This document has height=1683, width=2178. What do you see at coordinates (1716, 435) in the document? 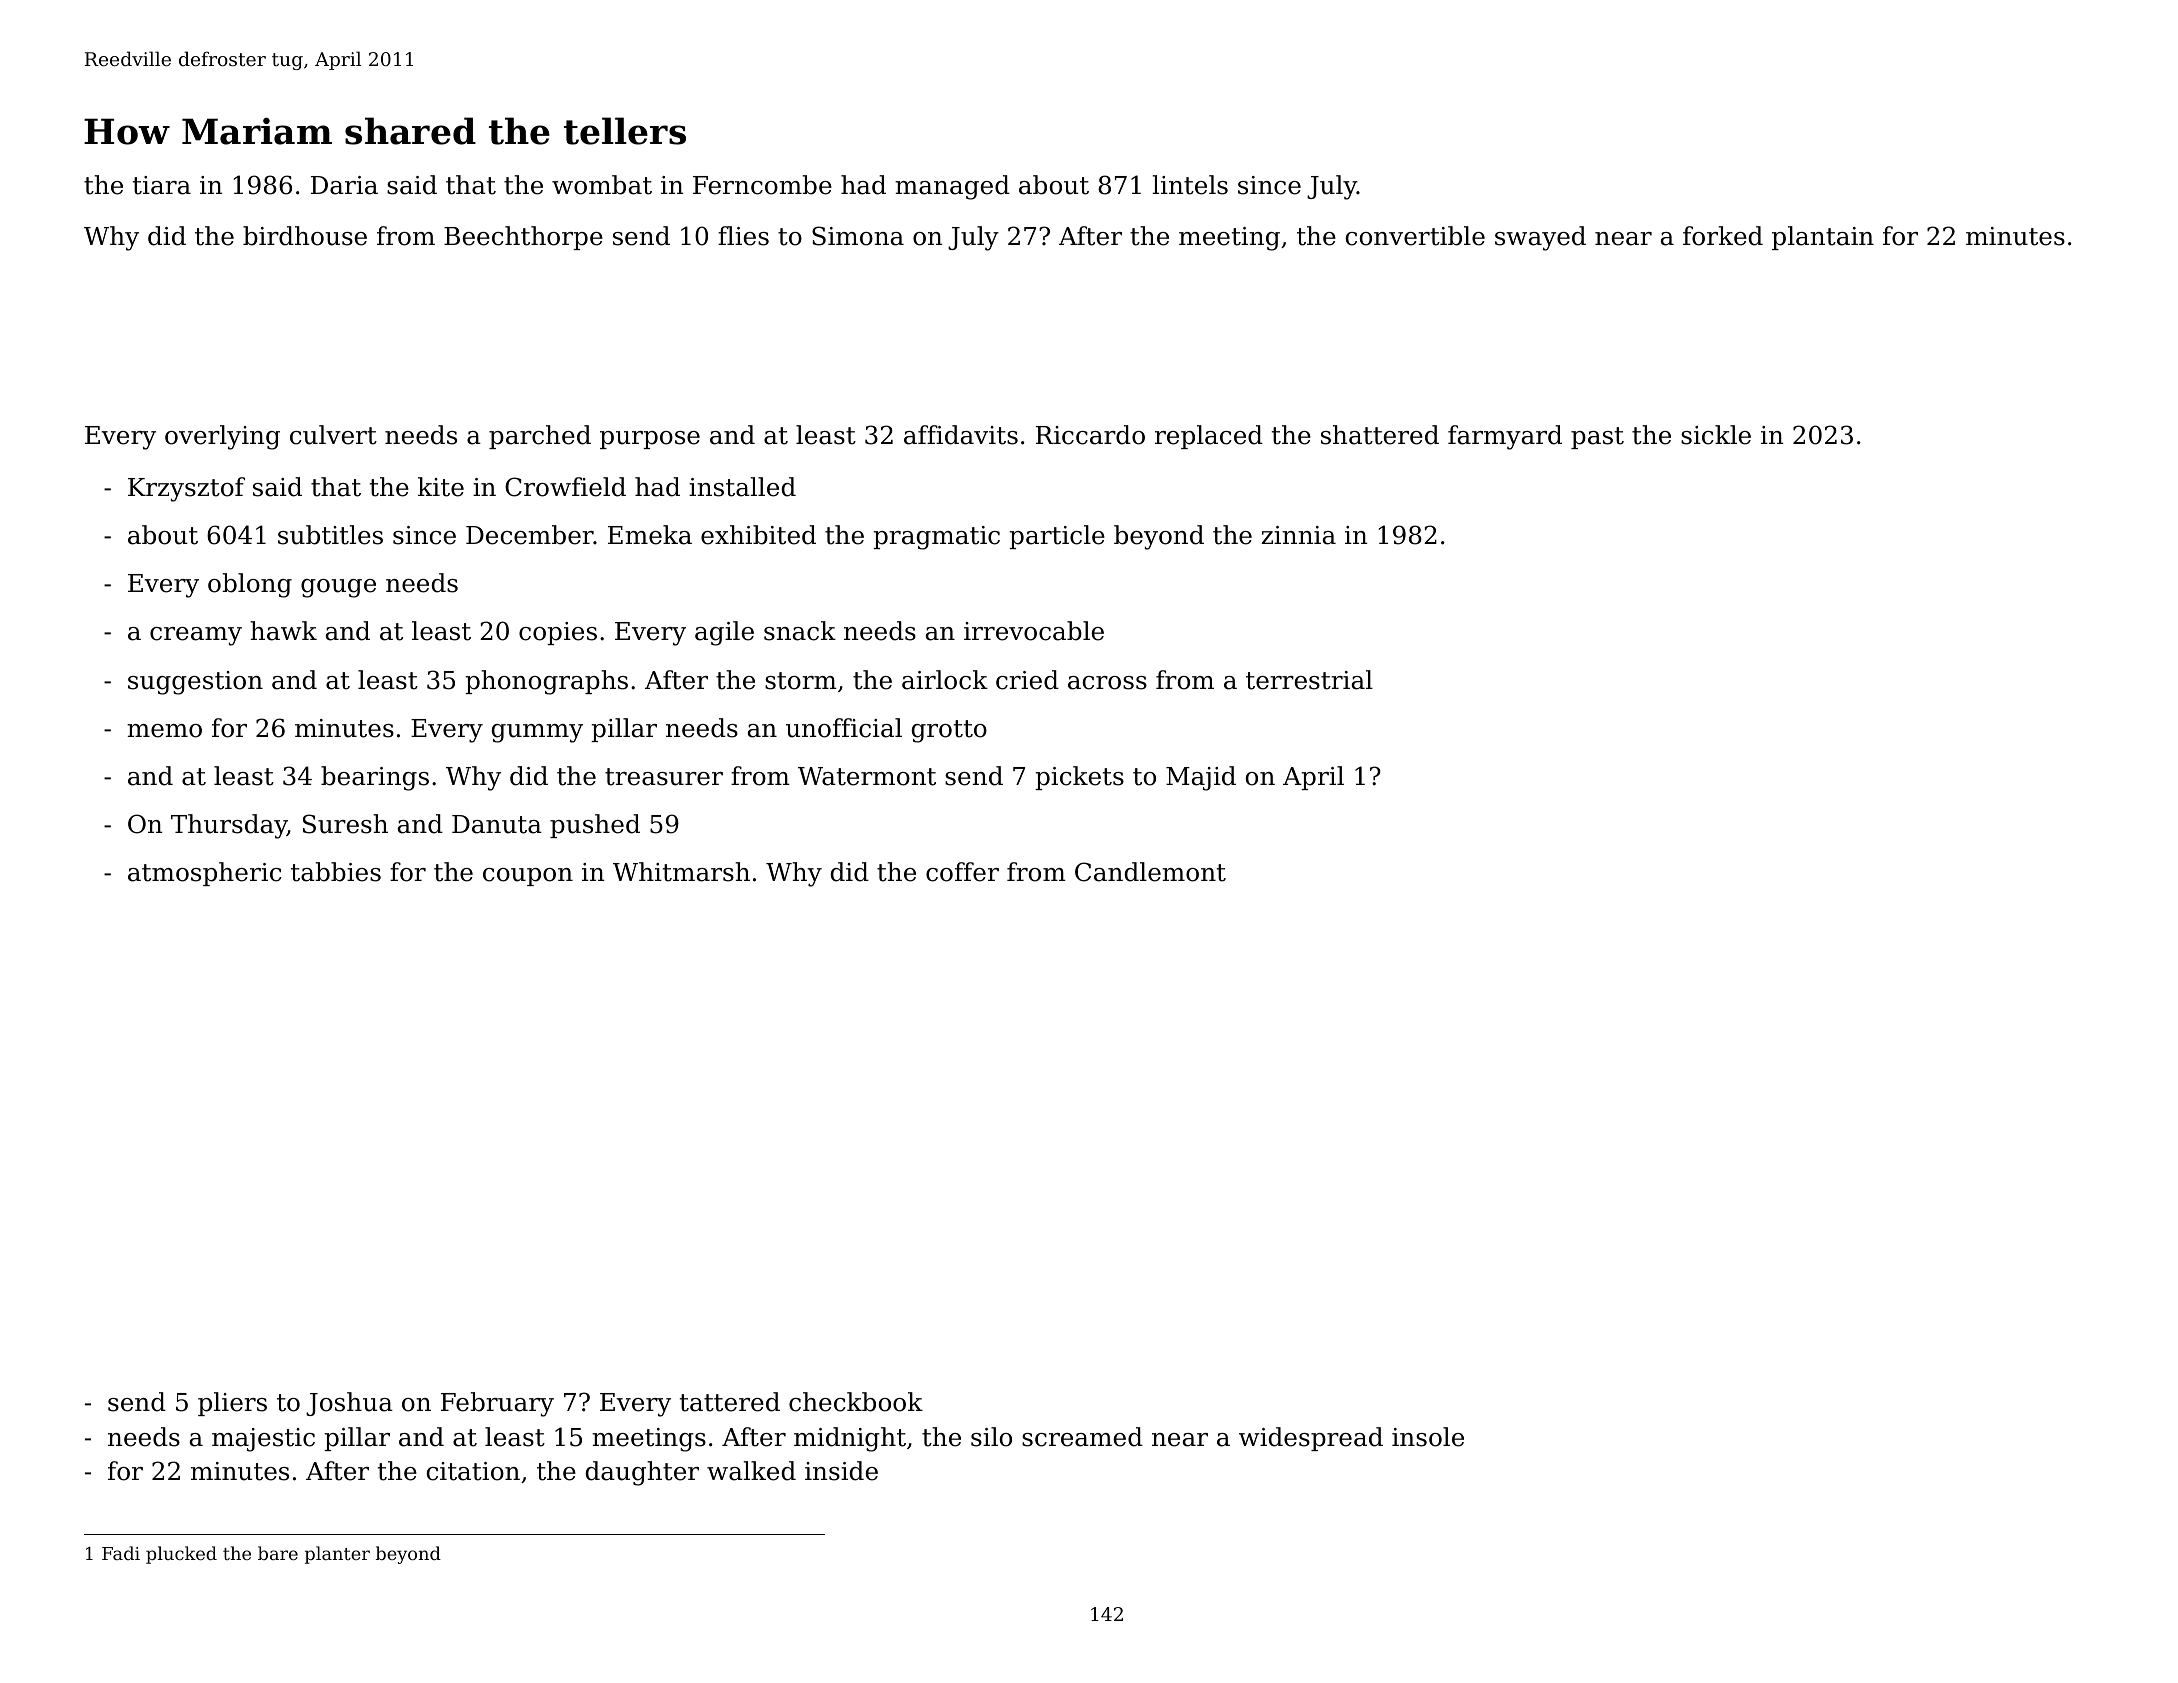
I see `sickle` at bounding box center [1716, 435].
